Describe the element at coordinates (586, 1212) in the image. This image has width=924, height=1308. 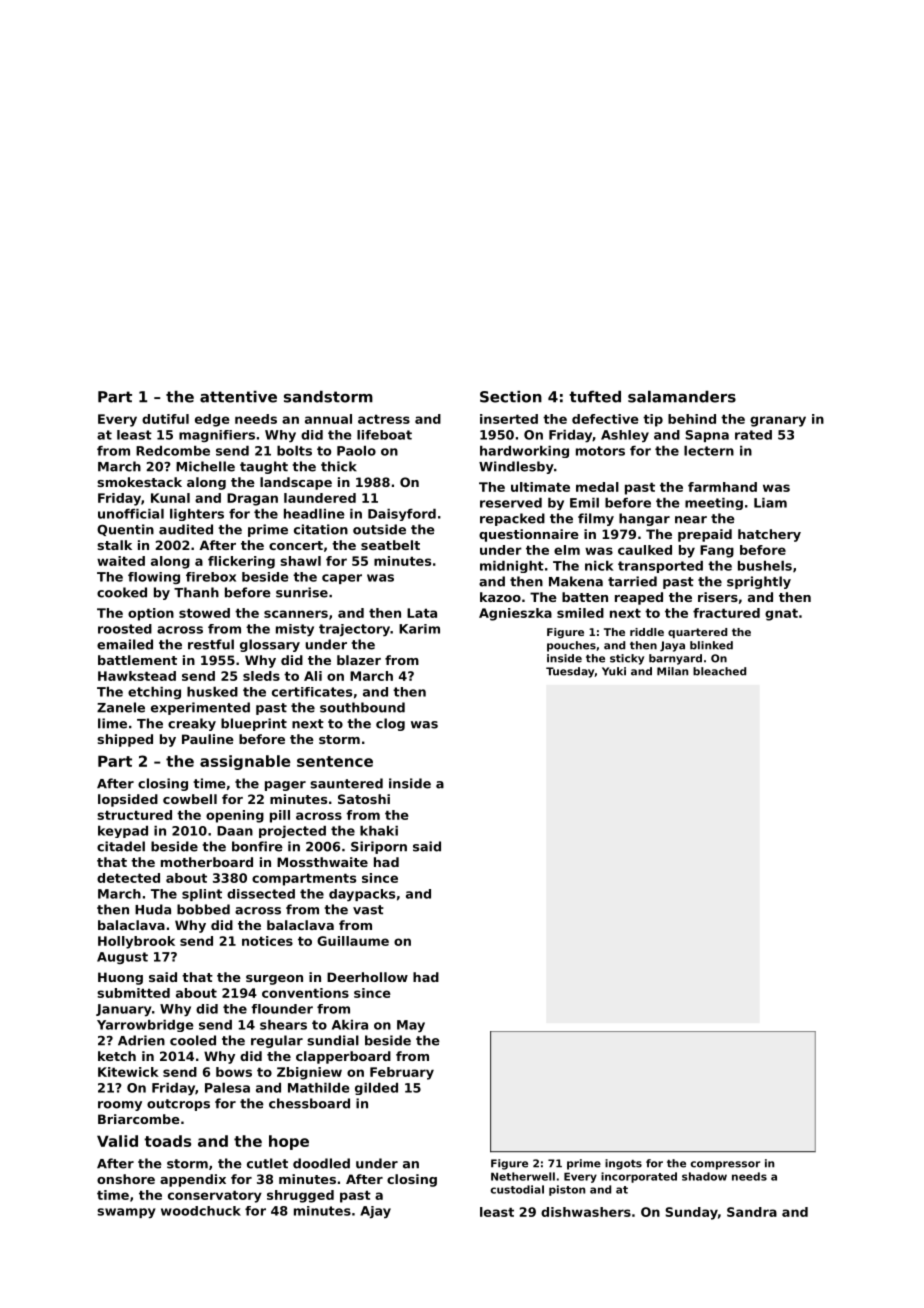
I see `dishwashers` at that location.
